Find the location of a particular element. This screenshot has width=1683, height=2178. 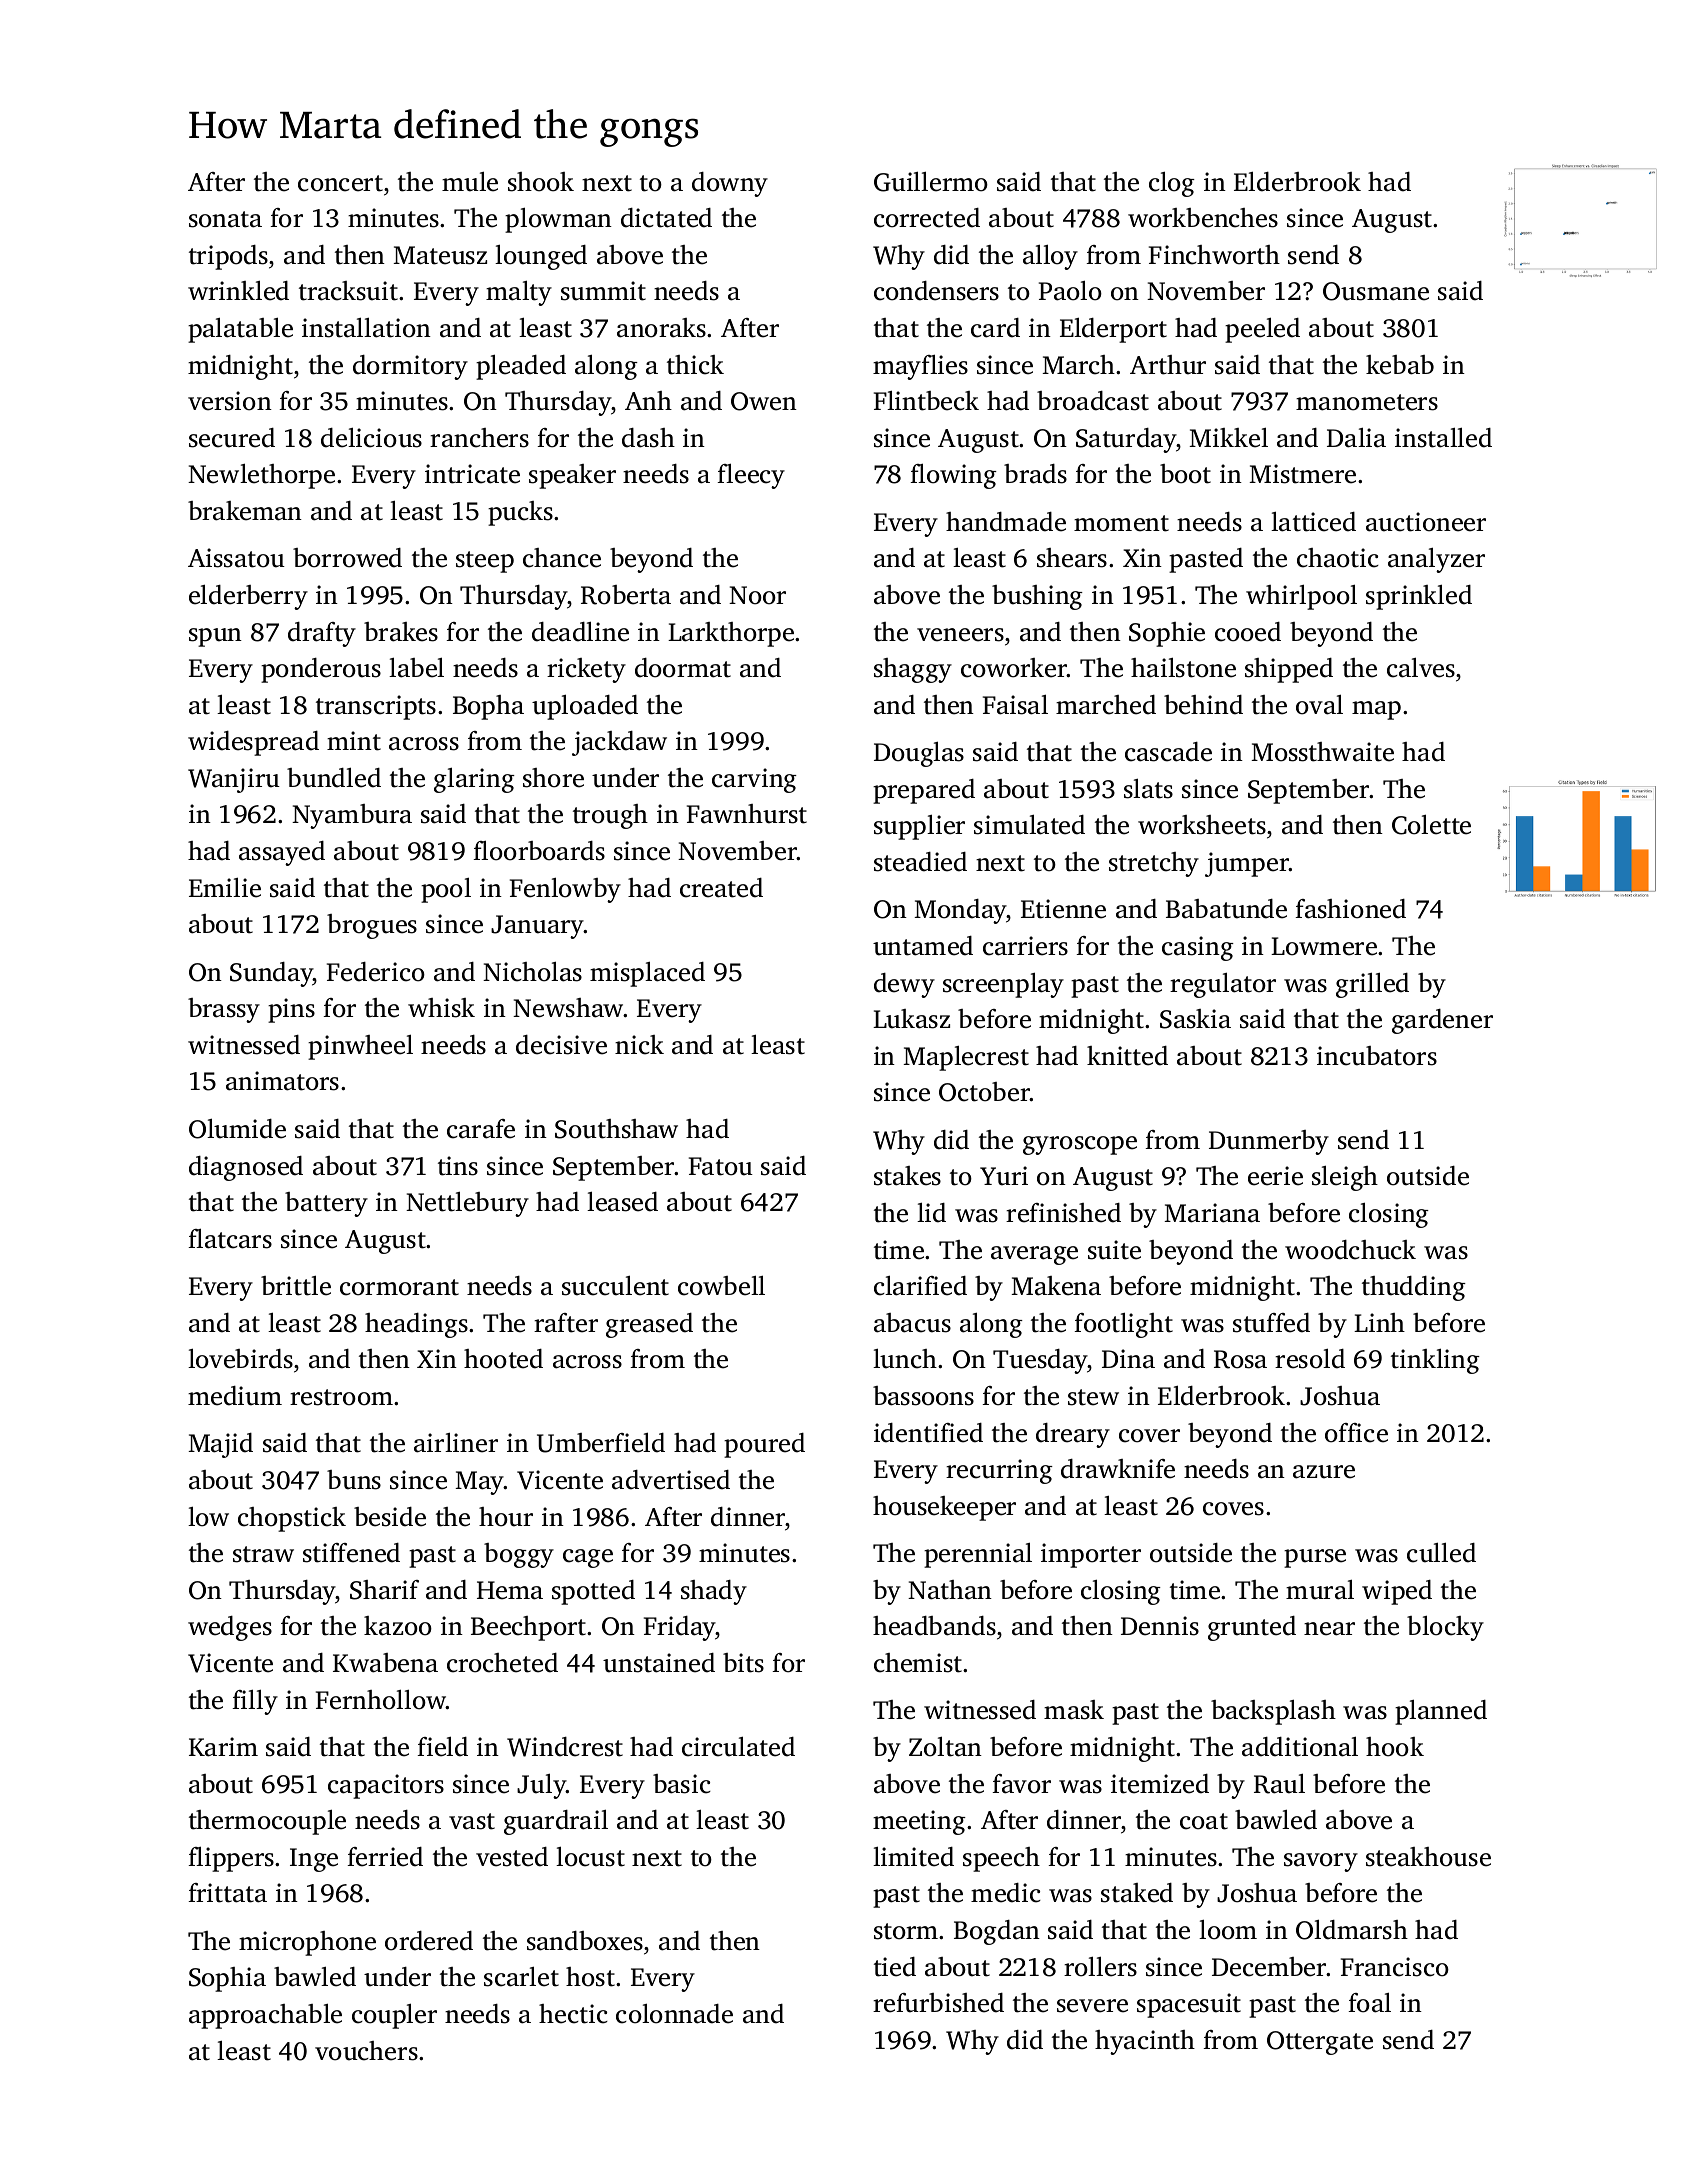

clog is located at coordinates (1172, 184).
